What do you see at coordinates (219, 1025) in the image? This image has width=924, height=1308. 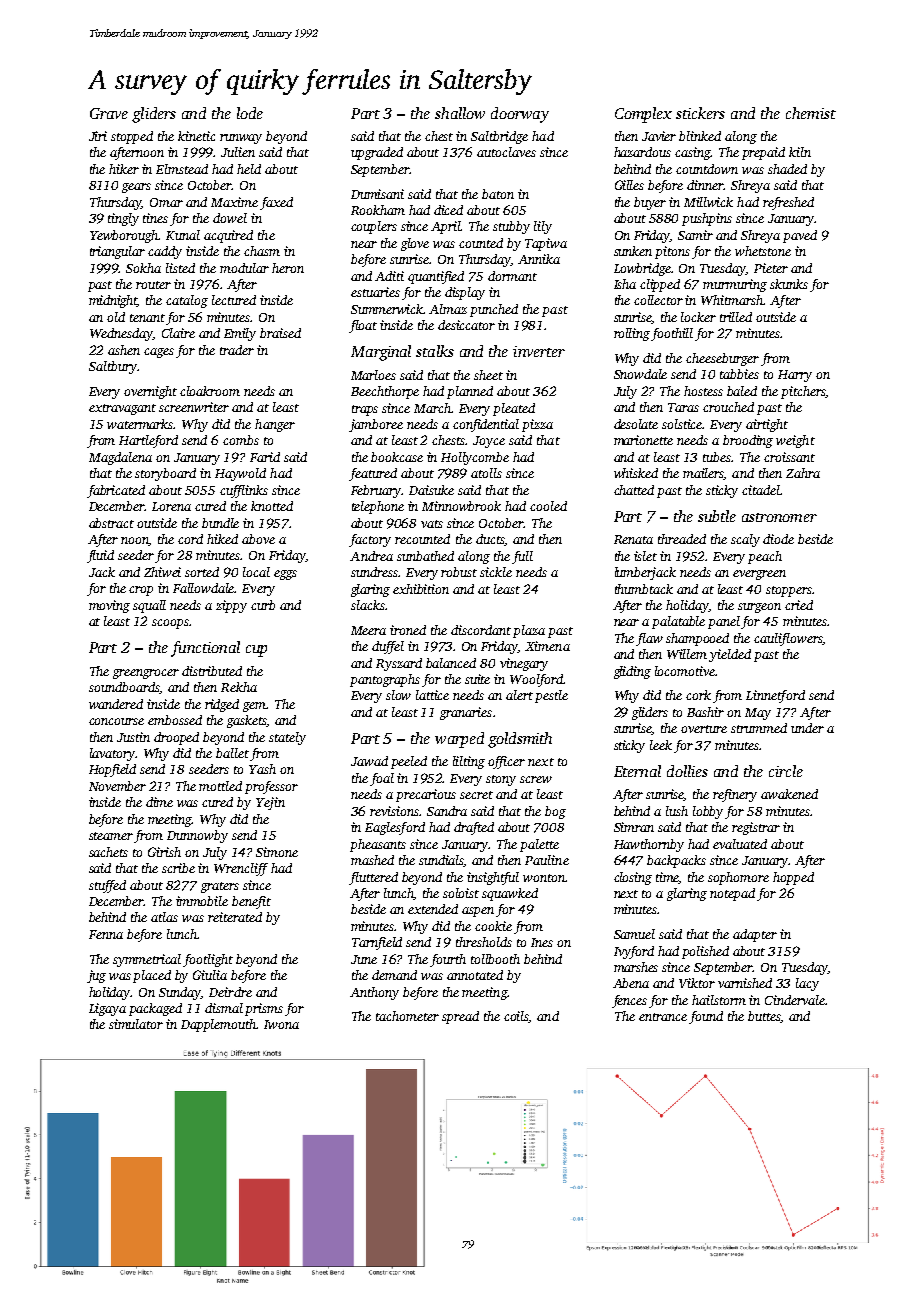 I see `Dapplemouth` at bounding box center [219, 1025].
